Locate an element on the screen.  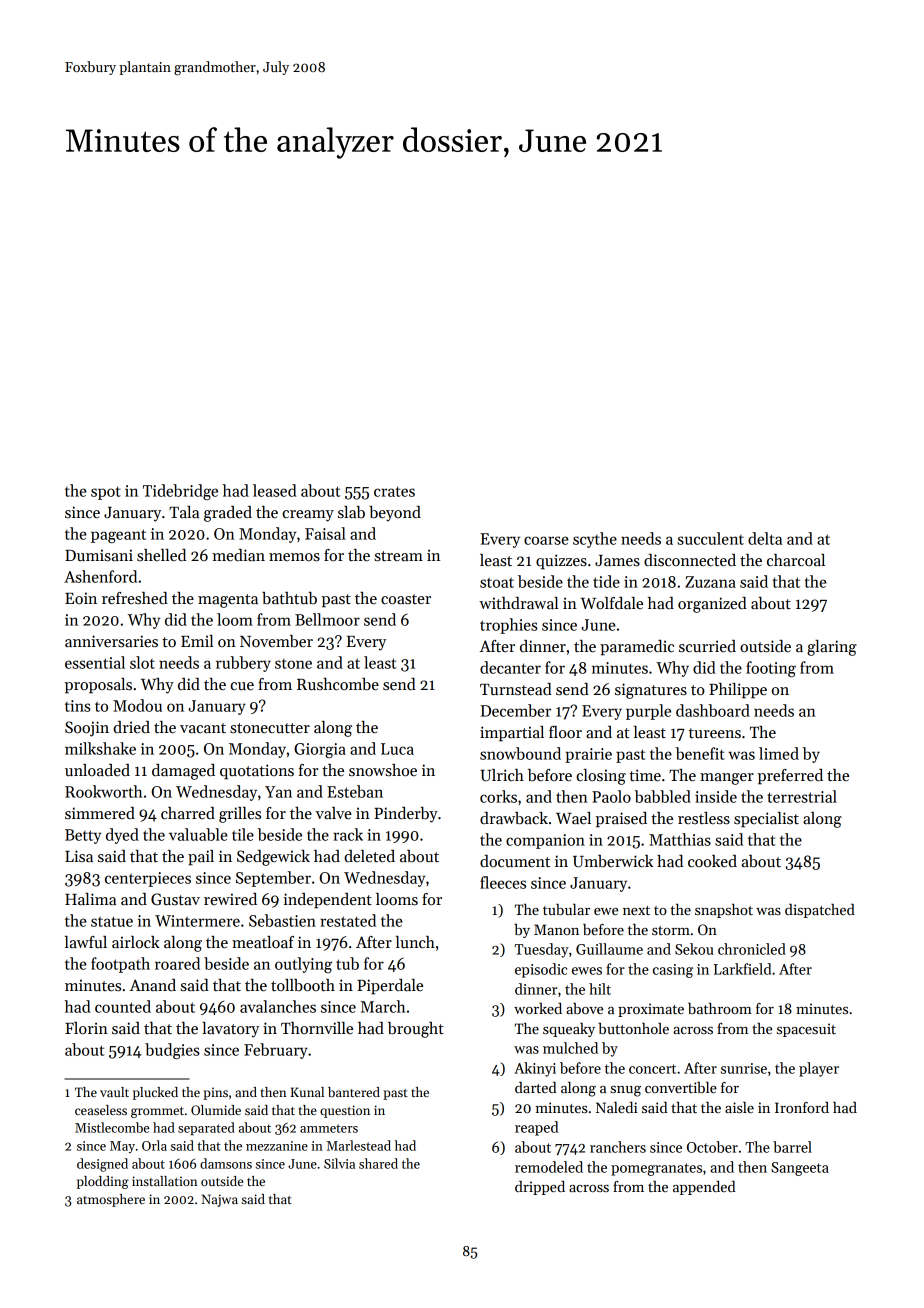
delta is located at coordinates (765, 538).
